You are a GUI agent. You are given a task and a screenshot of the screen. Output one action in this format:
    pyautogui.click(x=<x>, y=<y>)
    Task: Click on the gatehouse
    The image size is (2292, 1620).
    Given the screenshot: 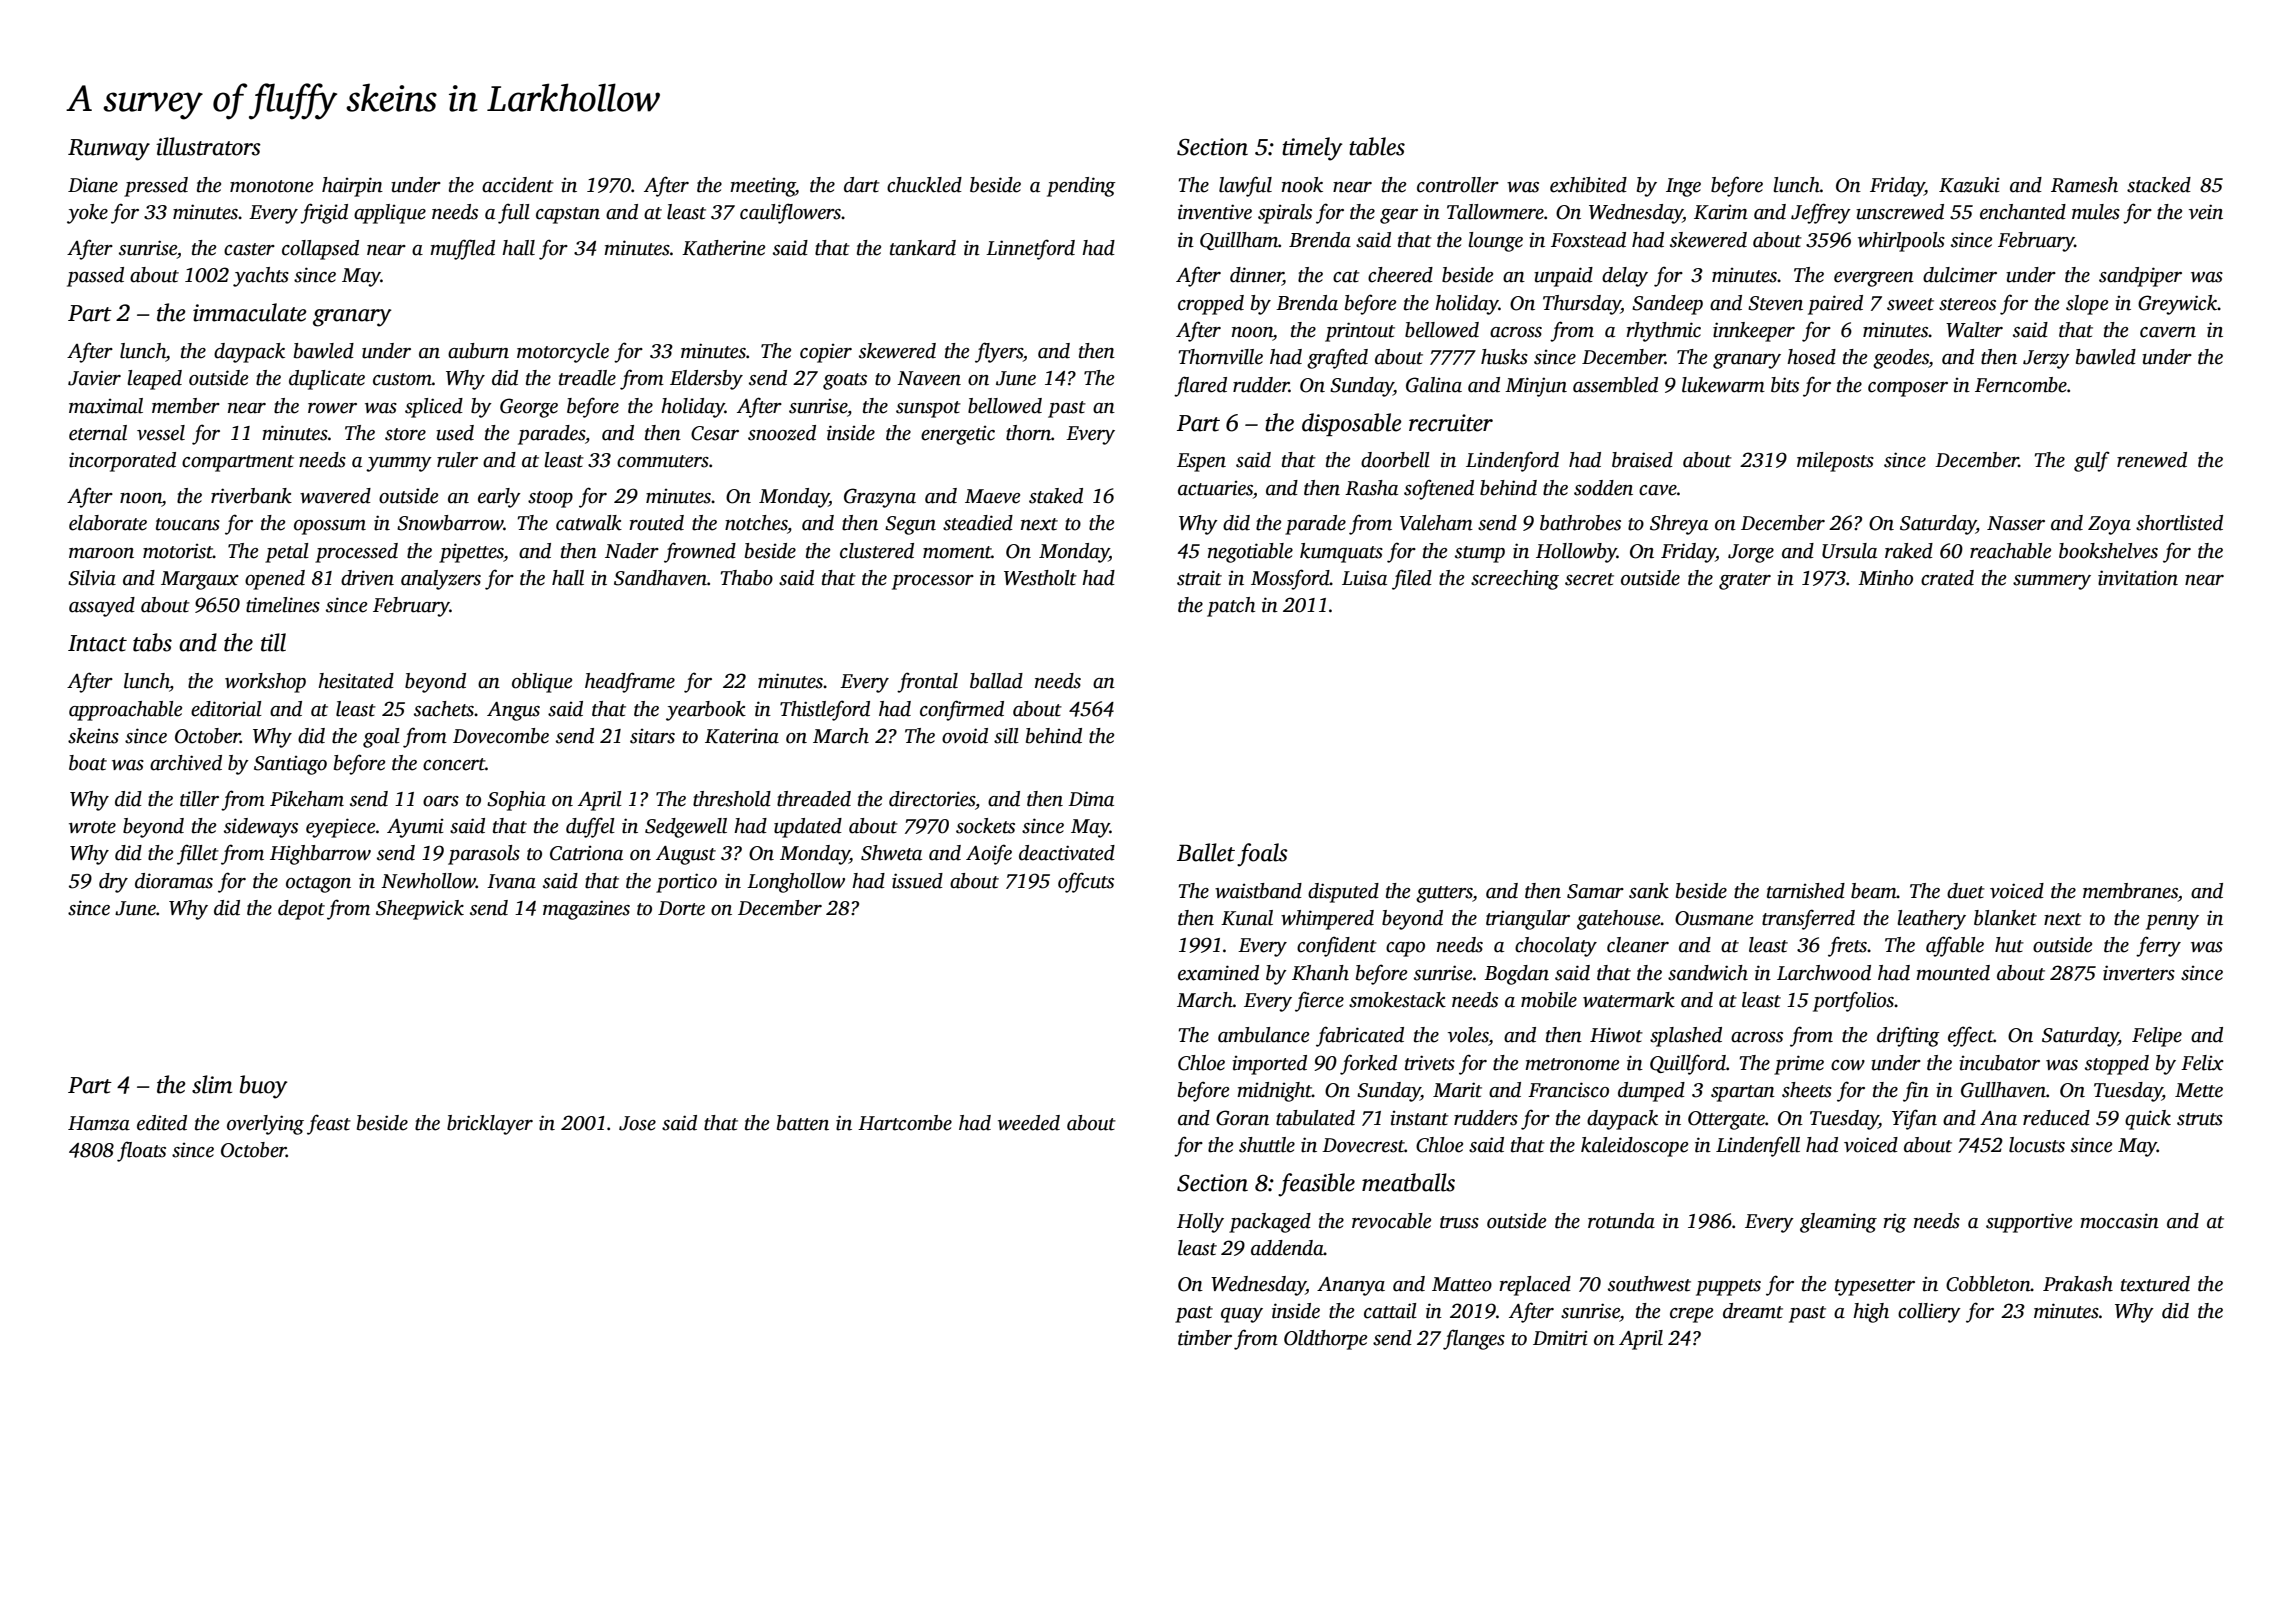 What is the action you would take?
    pyautogui.click(x=1619, y=920)
